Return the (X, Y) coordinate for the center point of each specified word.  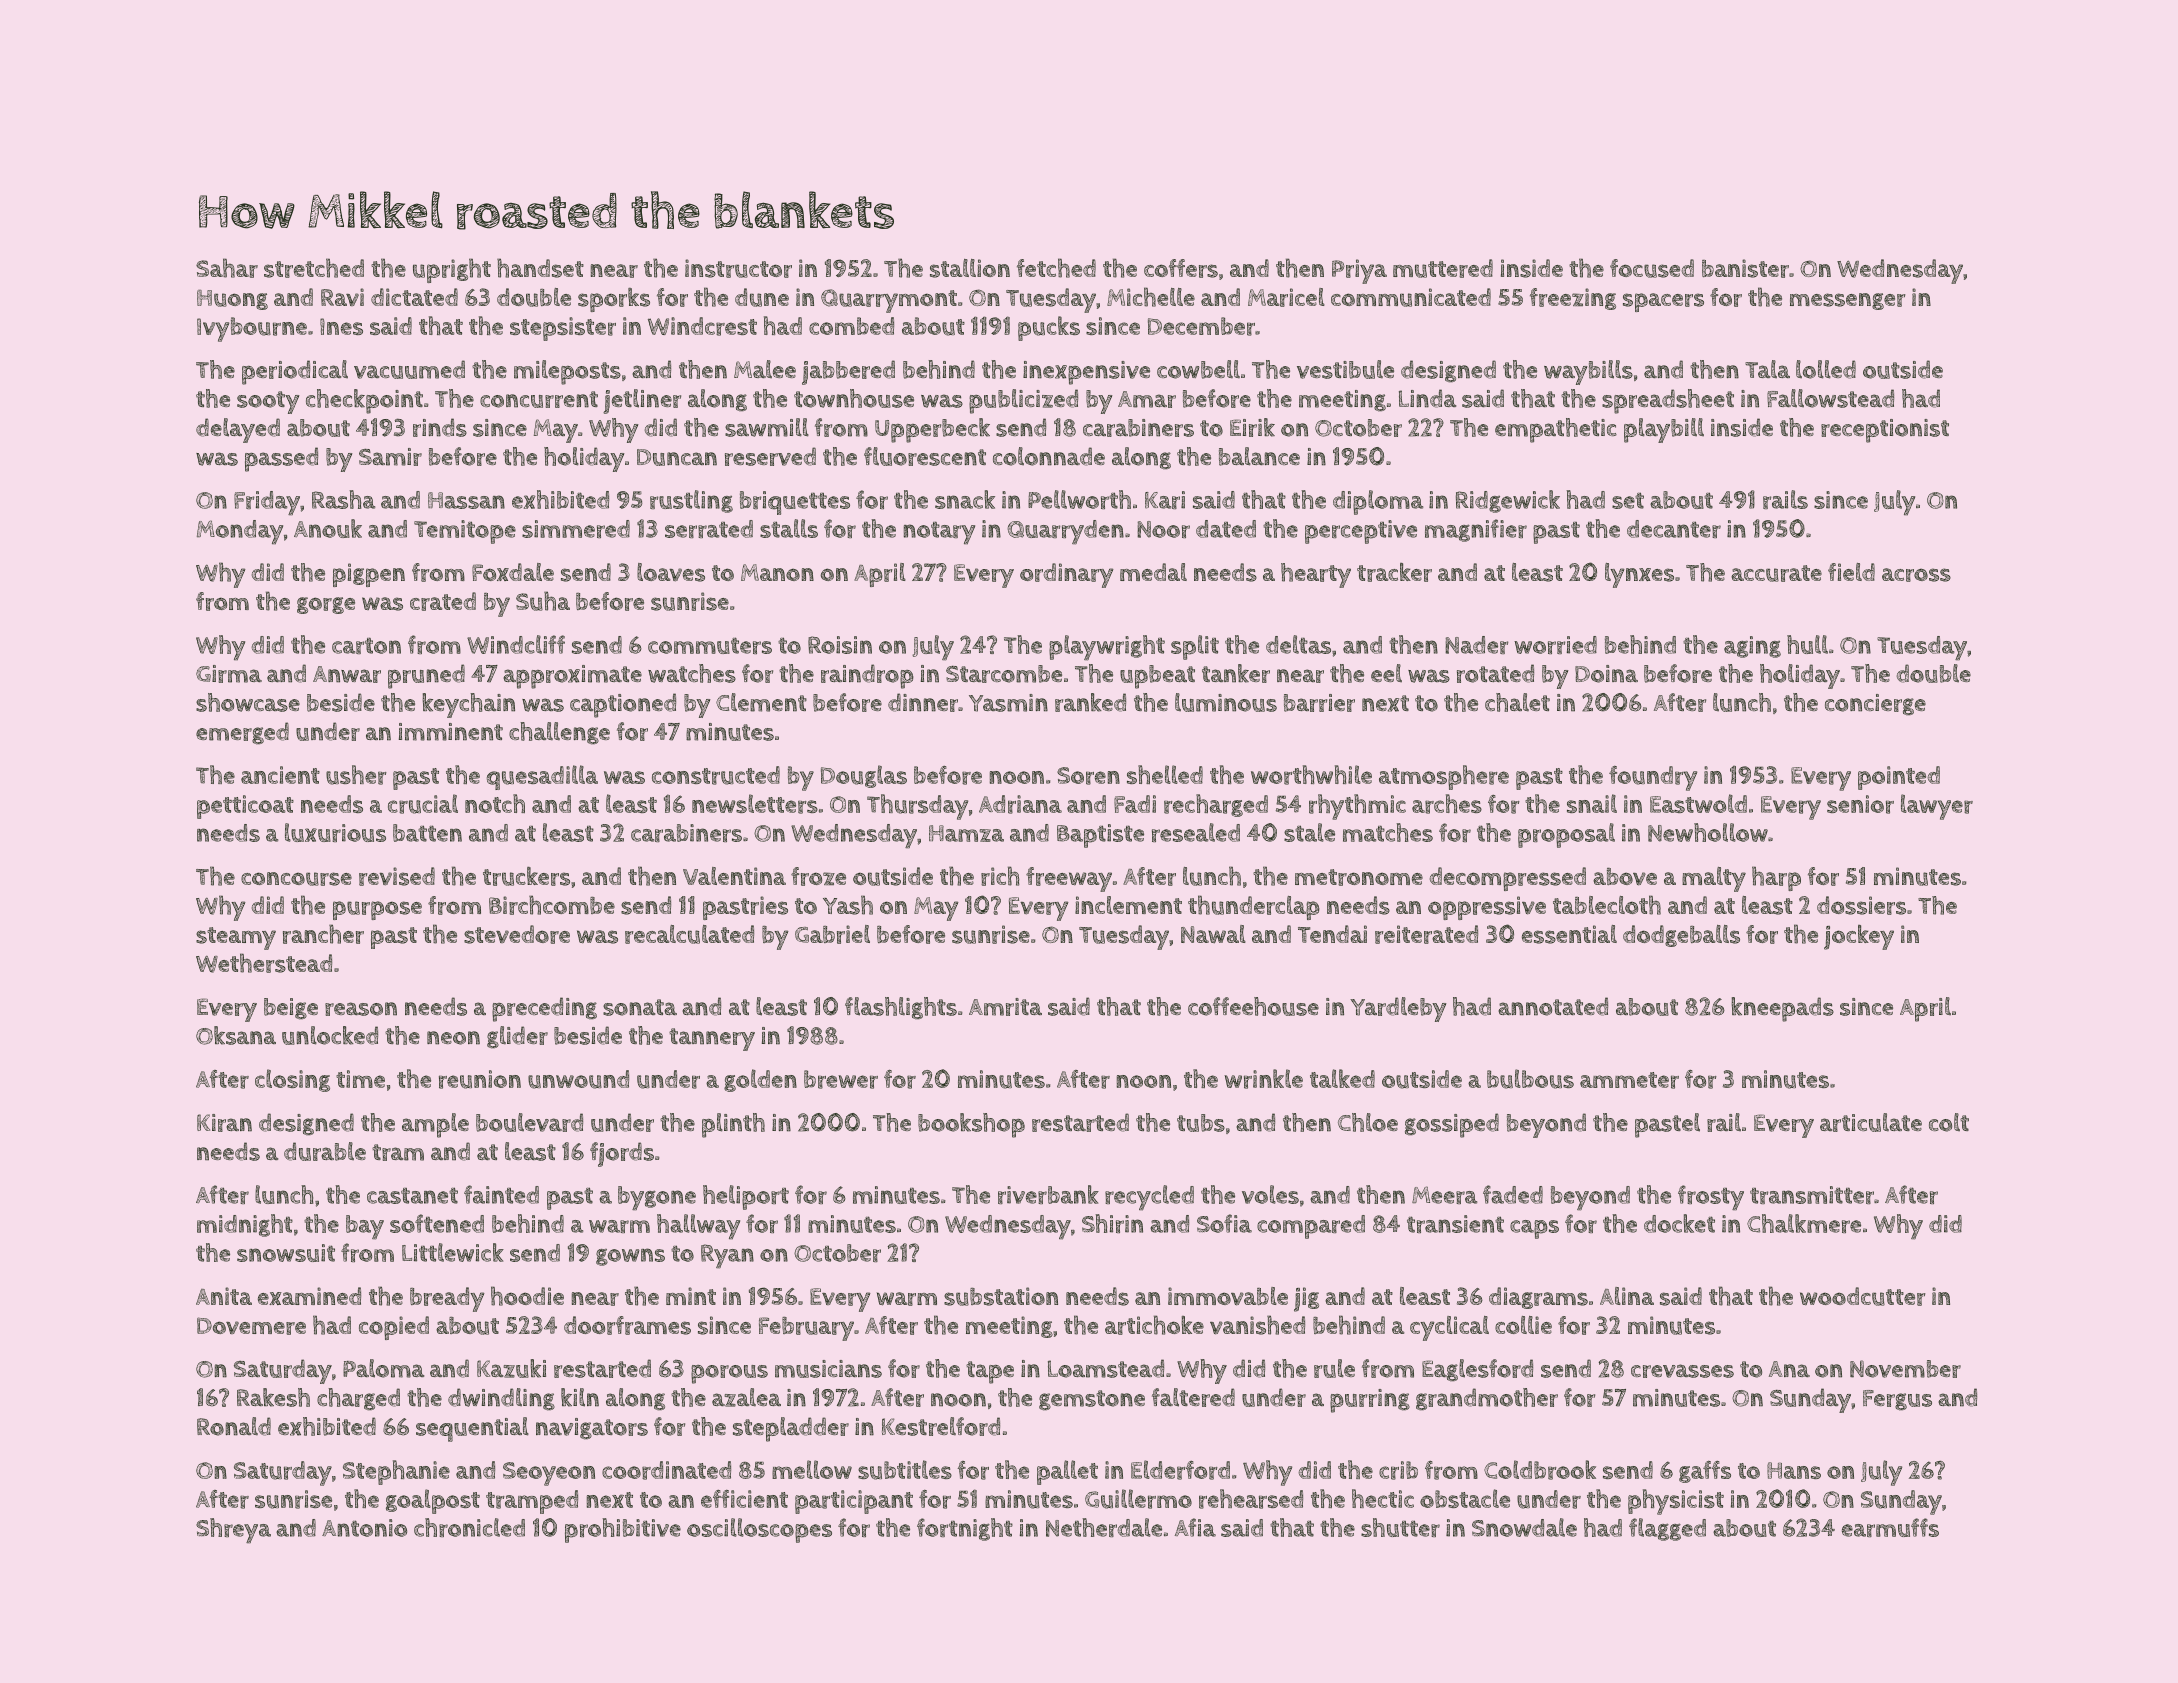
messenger (1847, 301)
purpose (377, 910)
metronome (1359, 877)
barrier (1319, 703)
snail (1592, 803)
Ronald (234, 1426)
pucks (1049, 328)
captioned (623, 705)
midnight (245, 1225)
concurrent (539, 399)
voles (1270, 1194)
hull (1807, 644)
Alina (1627, 1296)
